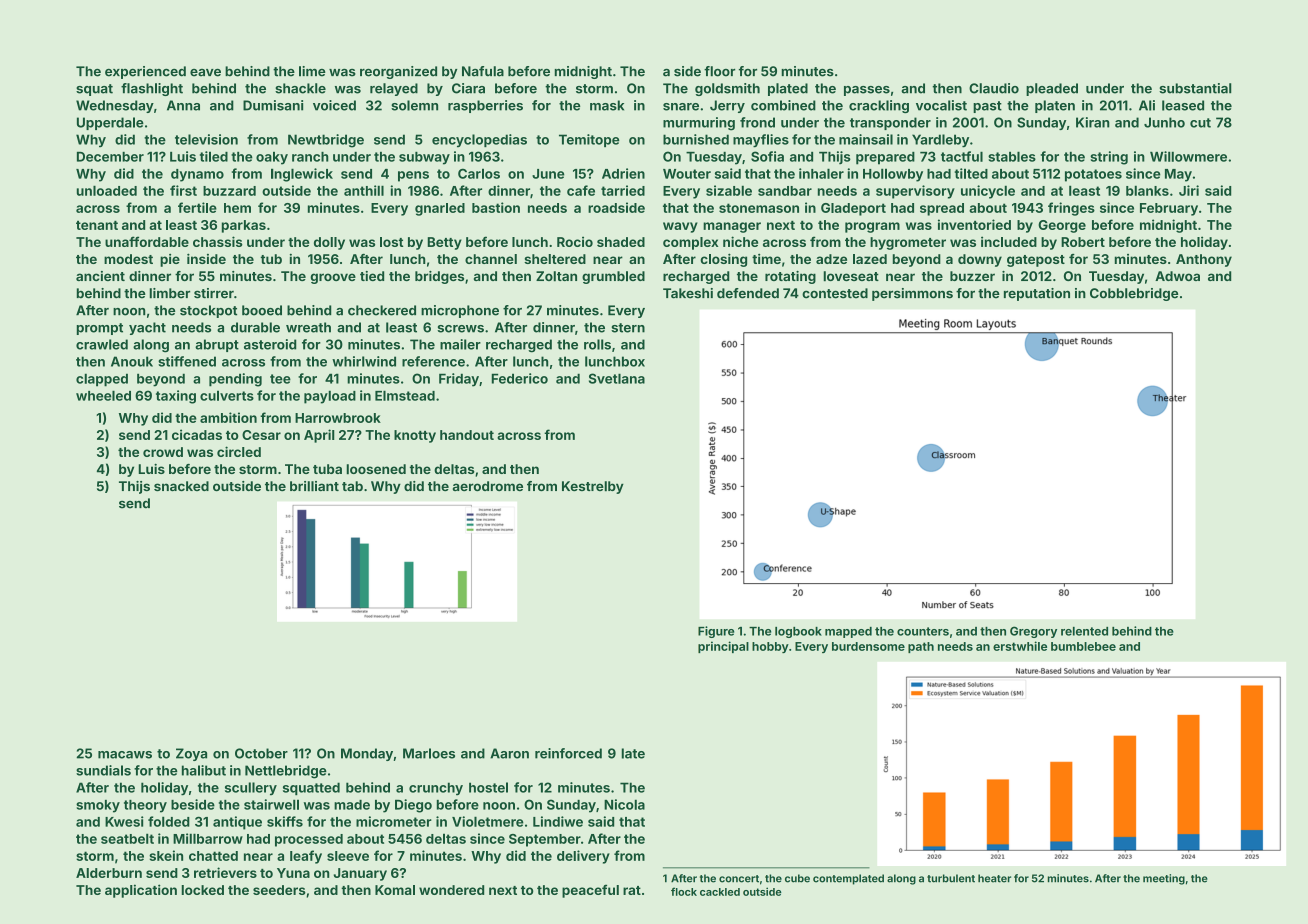 This document has width=1308, height=924. What do you see at coordinates (312, 71) in the document?
I see `lime` at bounding box center [312, 71].
